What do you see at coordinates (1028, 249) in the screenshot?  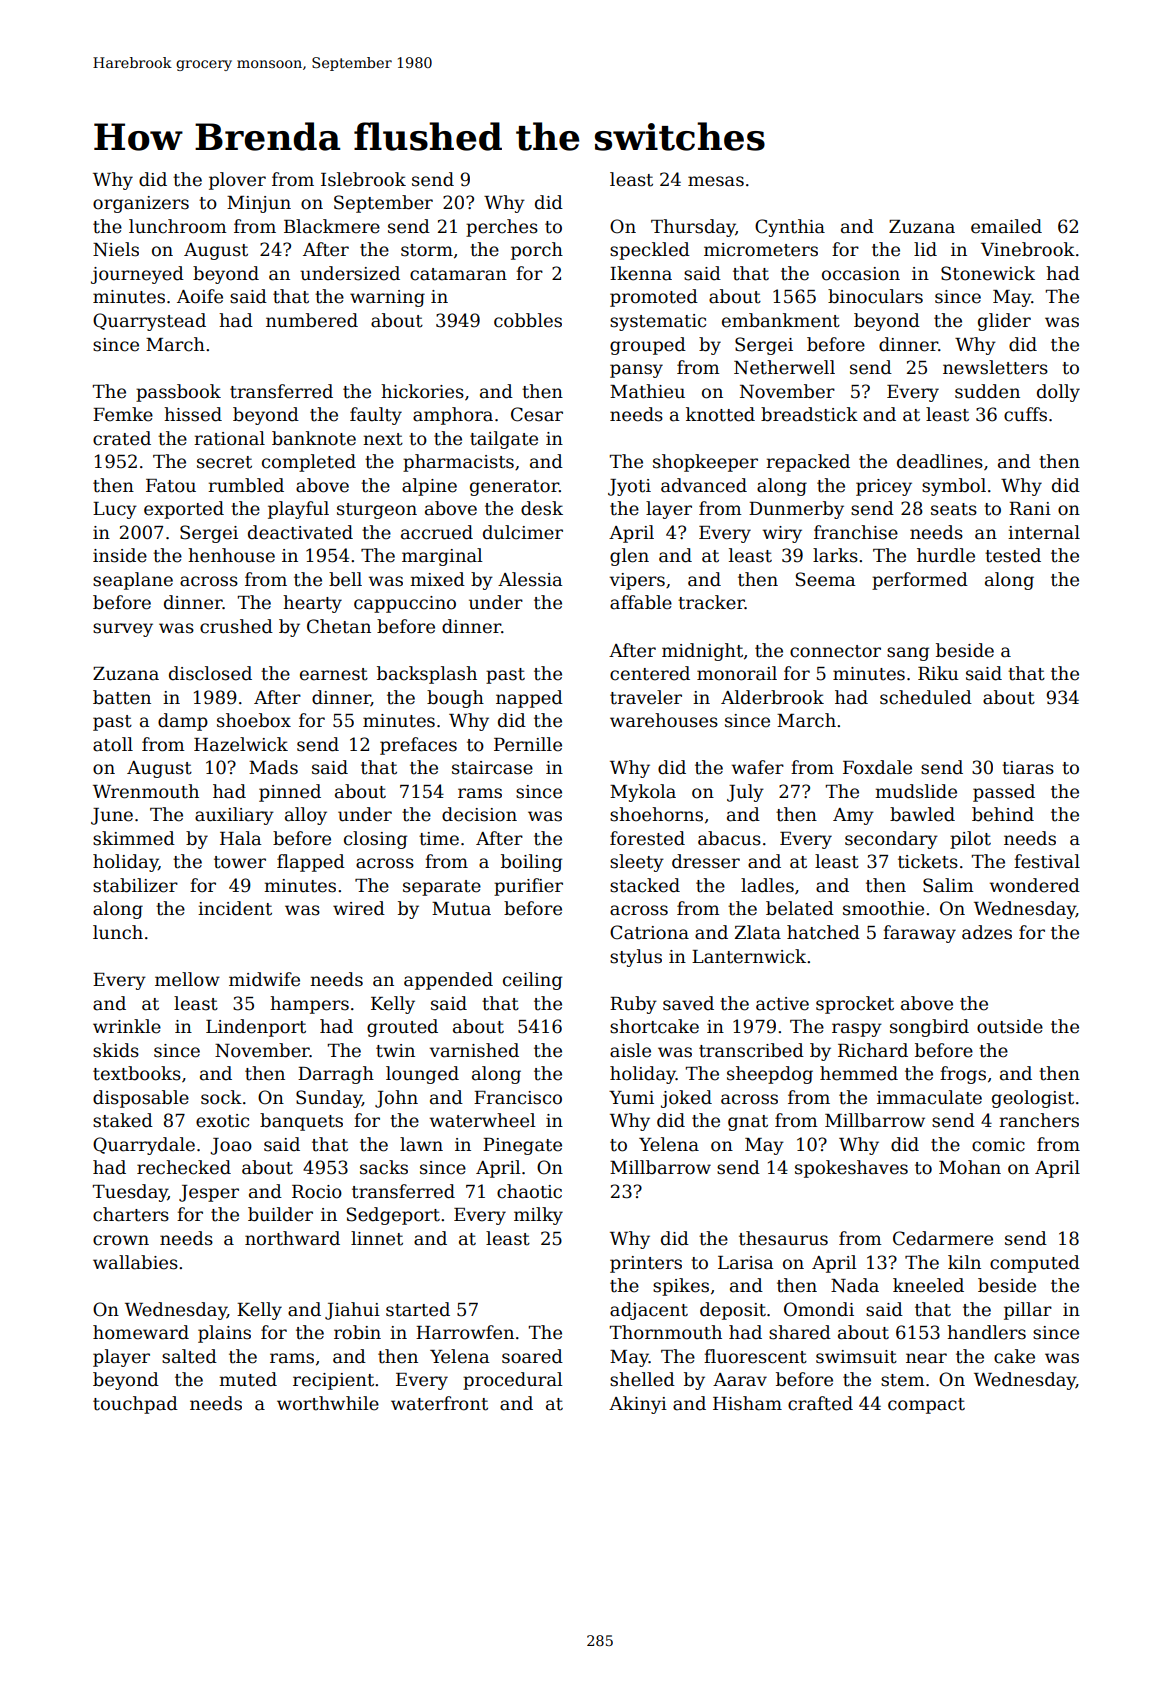 I see `Vinebrook` at bounding box center [1028, 249].
